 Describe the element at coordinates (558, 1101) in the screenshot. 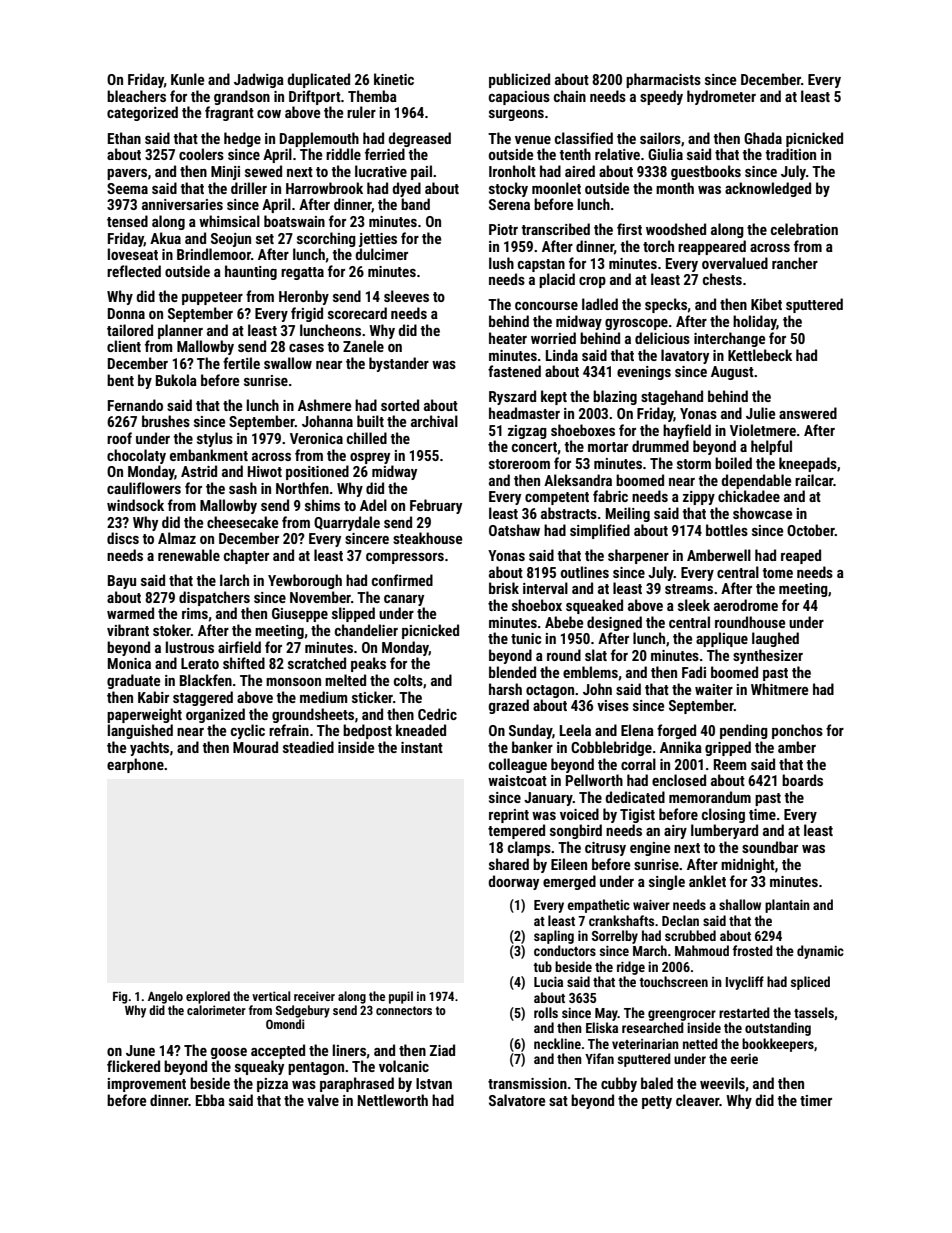

I see `sat` at that location.
